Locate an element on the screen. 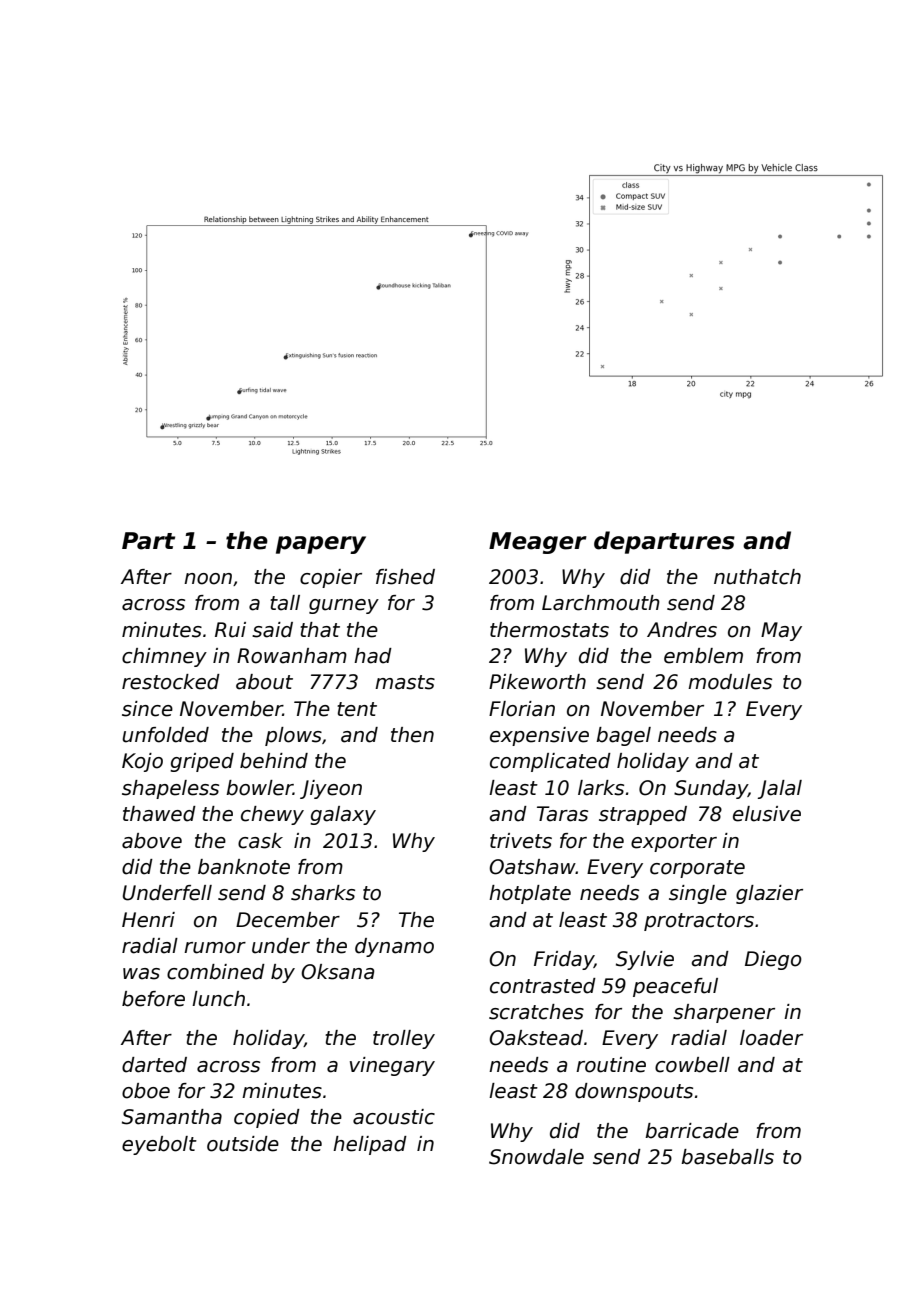 The height and width of the screenshot is (1311, 924). darted is located at coordinates (154, 1065).
